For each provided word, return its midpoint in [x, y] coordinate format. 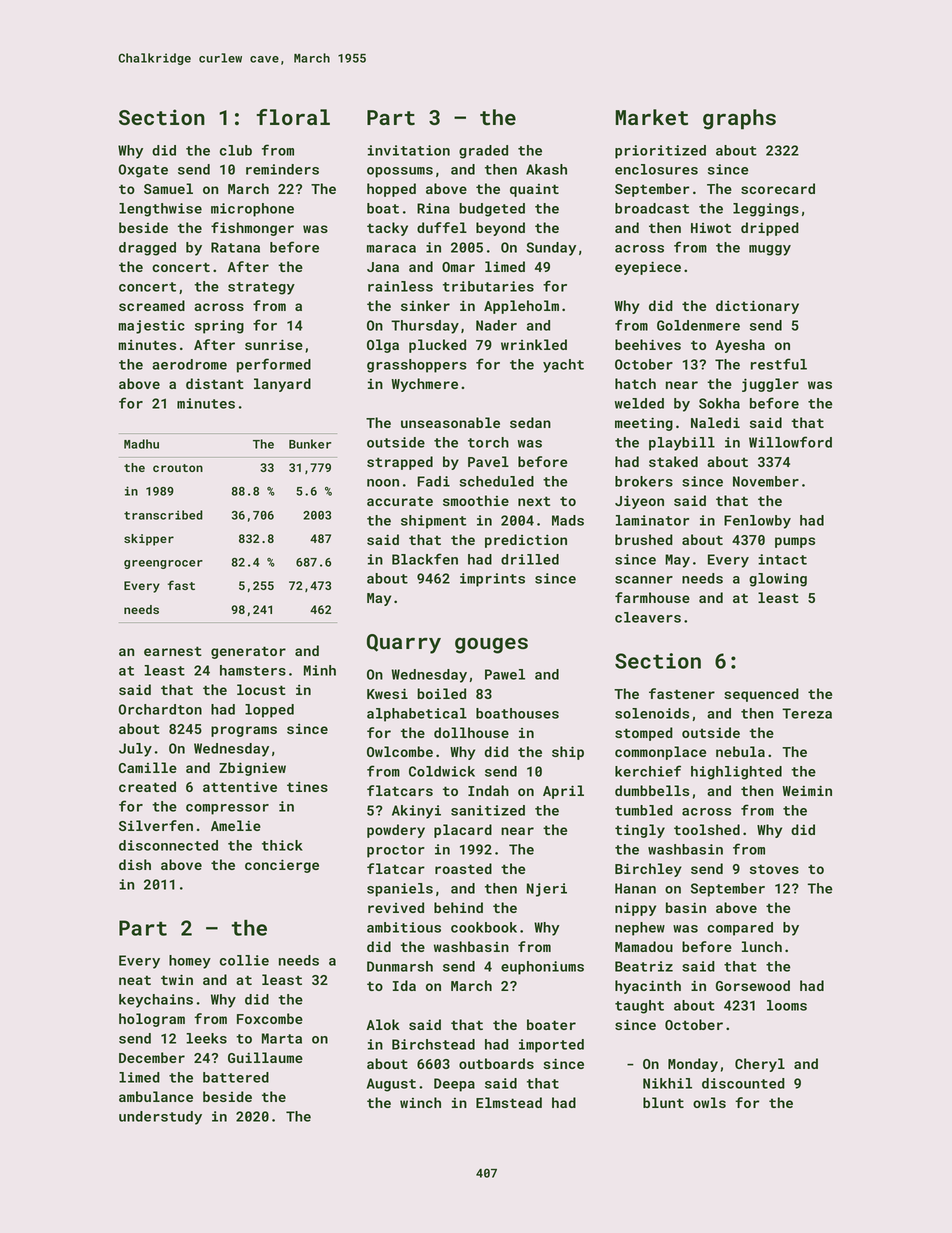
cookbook [484, 927]
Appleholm [521, 307]
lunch [762, 946]
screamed [152, 305]
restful [779, 364]
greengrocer [163, 564]
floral [293, 117]
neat [135, 980]
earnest [173, 651]
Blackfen [425, 559]
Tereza [807, 713]
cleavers [648, 617]
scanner [644, 580]
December [152, 1057]
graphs [739, 119]
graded [483, 152]
